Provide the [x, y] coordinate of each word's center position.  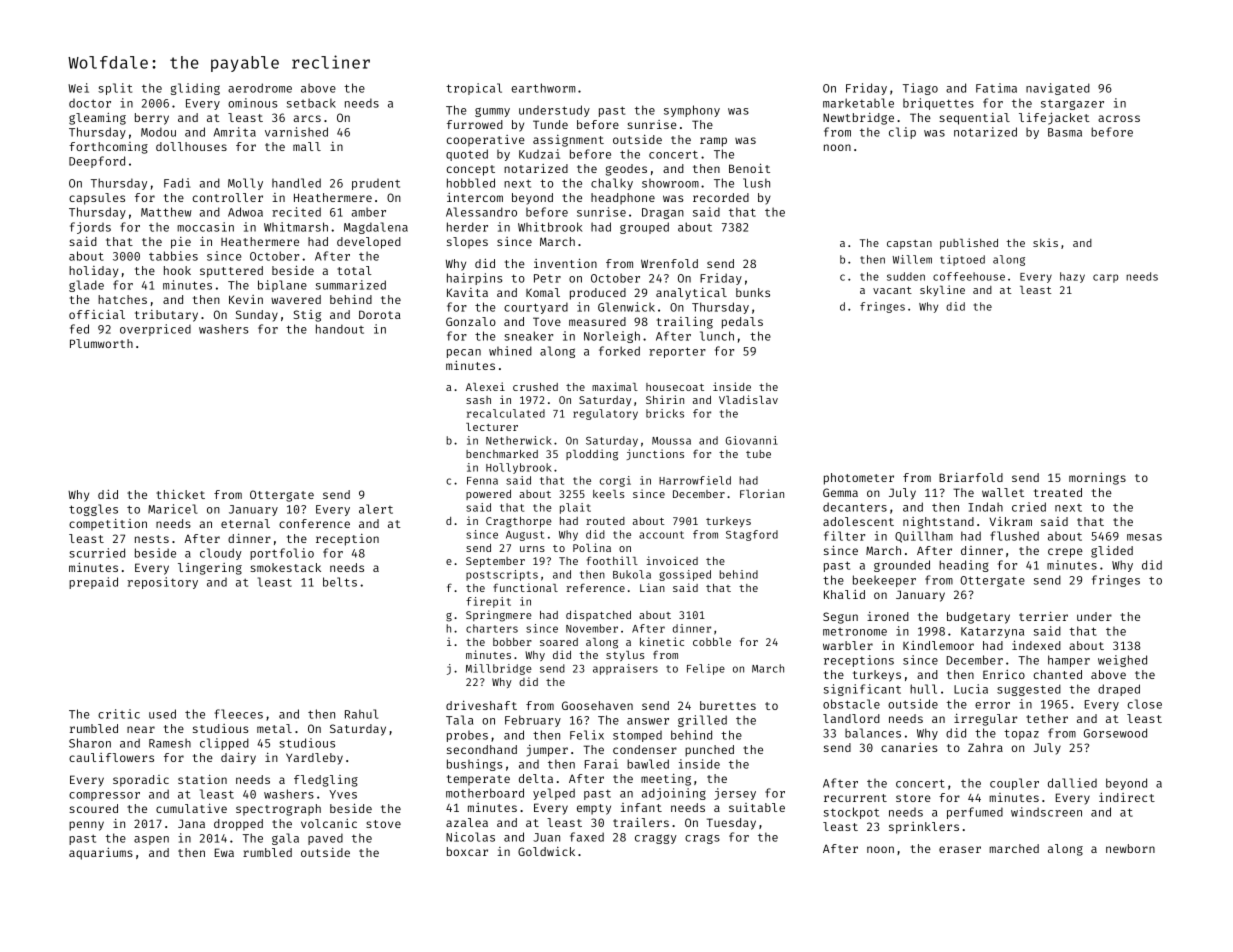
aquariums [101, 854]
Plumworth [101, 343]
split [115, 89]
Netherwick [519, 440]
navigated [1058, 89]
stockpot [851, 813]
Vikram [1010, 521]
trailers [641, 822]
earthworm [543, 88]
